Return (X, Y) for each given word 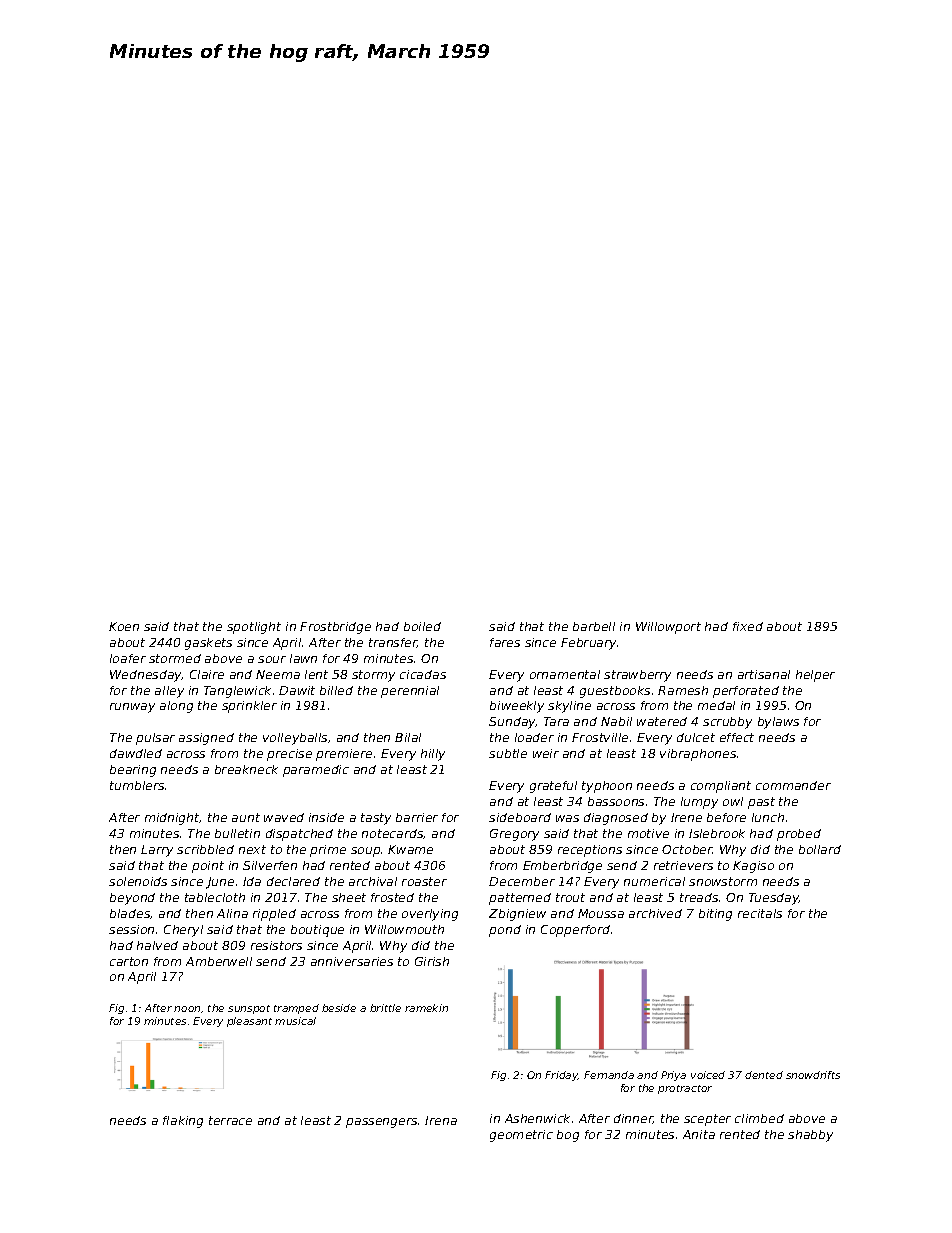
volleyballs (295, 739)
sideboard (520, 817)
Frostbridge (335, 628)
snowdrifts (813, 1075)
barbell (594, 626)
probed (799, 835)
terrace (230, 1120)
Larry (157, 851)
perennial (410, 692)
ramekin (426, 1008)
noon (187, 1009)
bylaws (778, 723)
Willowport (668, 628)
